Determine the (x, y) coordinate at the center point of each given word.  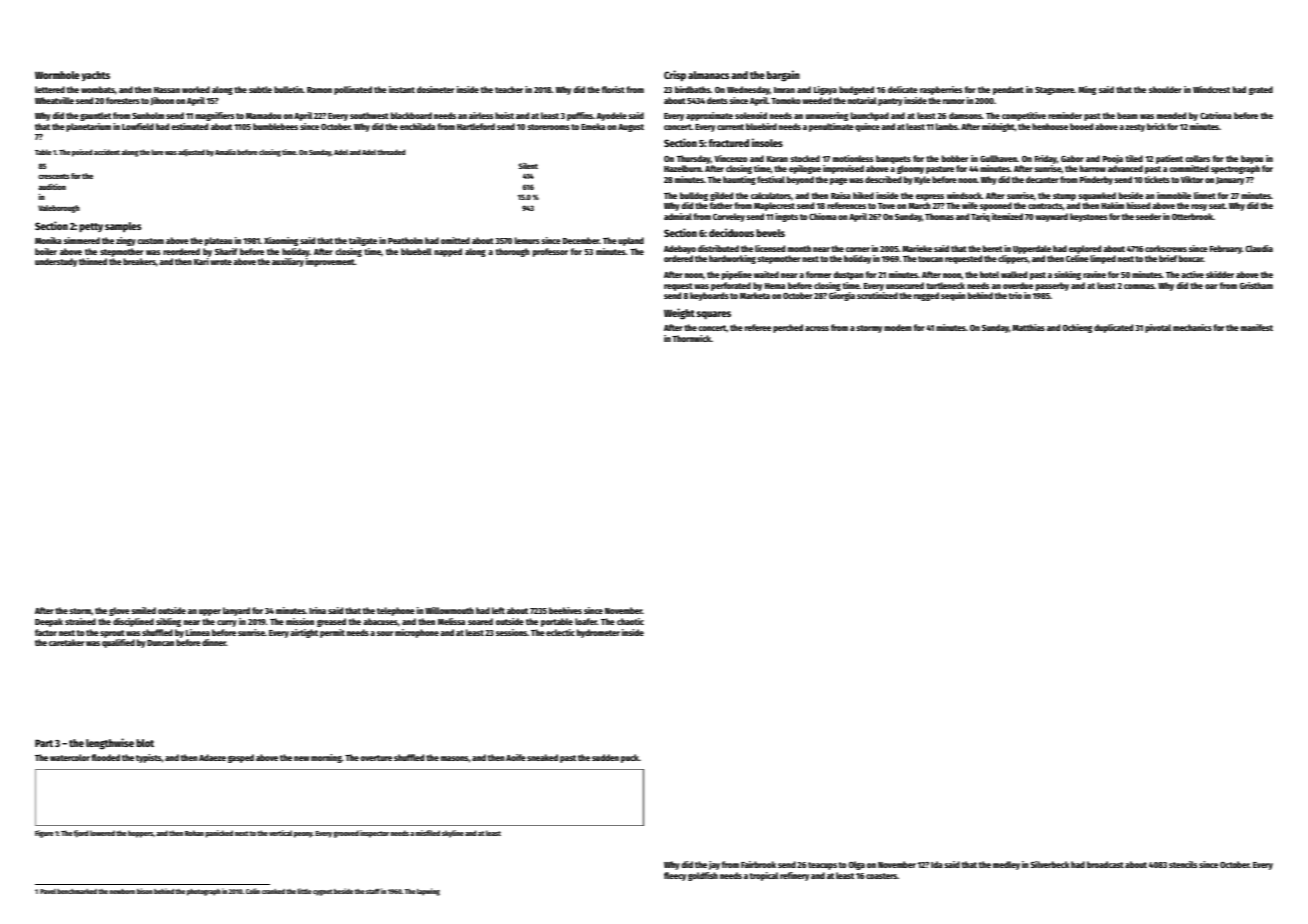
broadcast (1105, 864)
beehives (565, 610)
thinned (93, 261)
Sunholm (148, 115)
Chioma (823, 216)
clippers (1013, 259)
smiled (144, 610)
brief (1168, 258)
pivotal (1158, 328)
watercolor (70, 757)
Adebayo (680, 249)
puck (630, 758)
